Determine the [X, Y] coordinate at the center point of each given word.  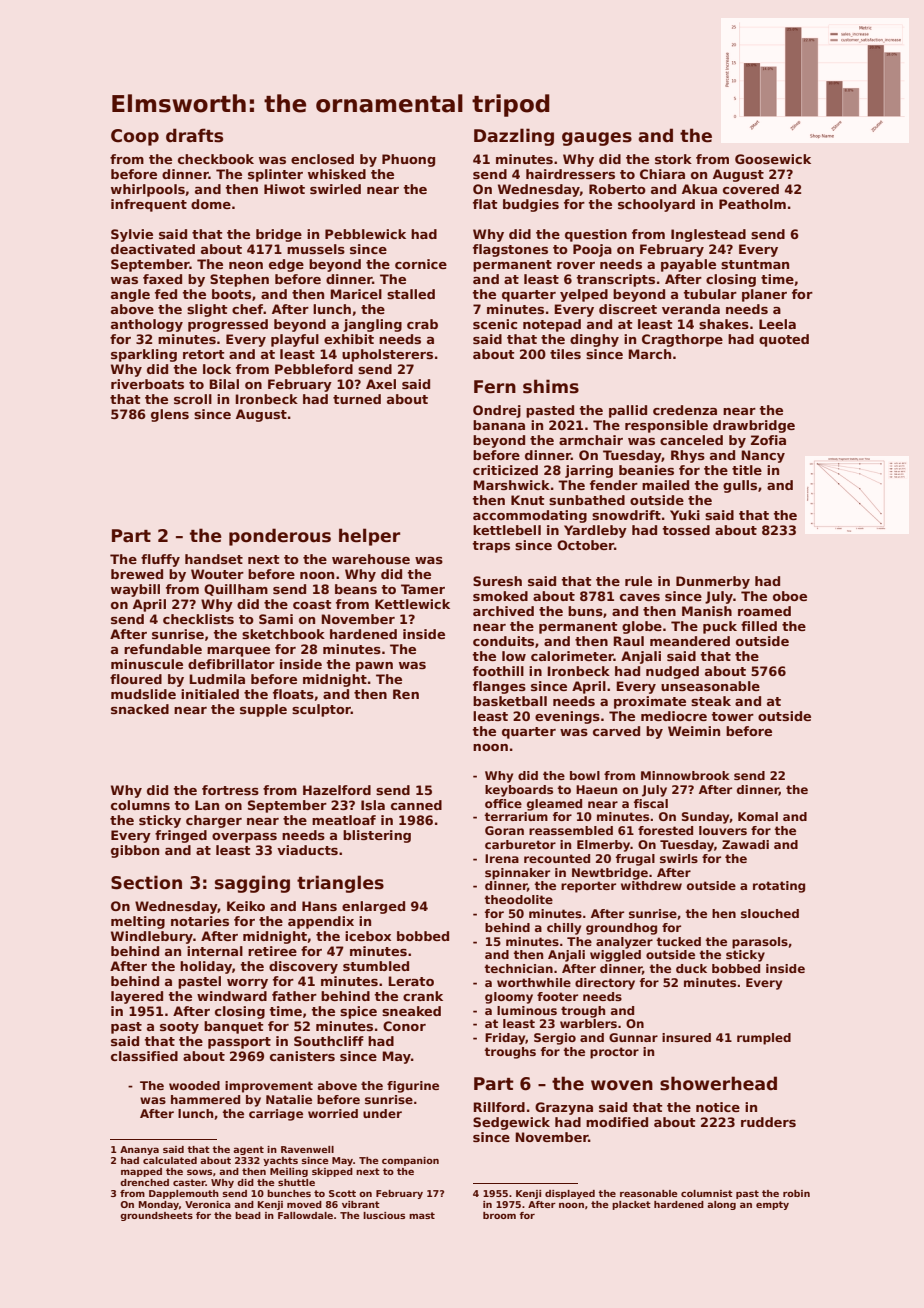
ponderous [280, 537]
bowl [585, 775]
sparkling [144, 355]
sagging [252, 884]
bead [248, 1215]
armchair [591, 440]
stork [673, 159]
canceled [691, 440]
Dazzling [514, 137]
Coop [135, 137]
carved [616, 731]
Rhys [688, 456]
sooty [179, 1028]
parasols [760, 943]
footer [557, 996]
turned [357, 399]
